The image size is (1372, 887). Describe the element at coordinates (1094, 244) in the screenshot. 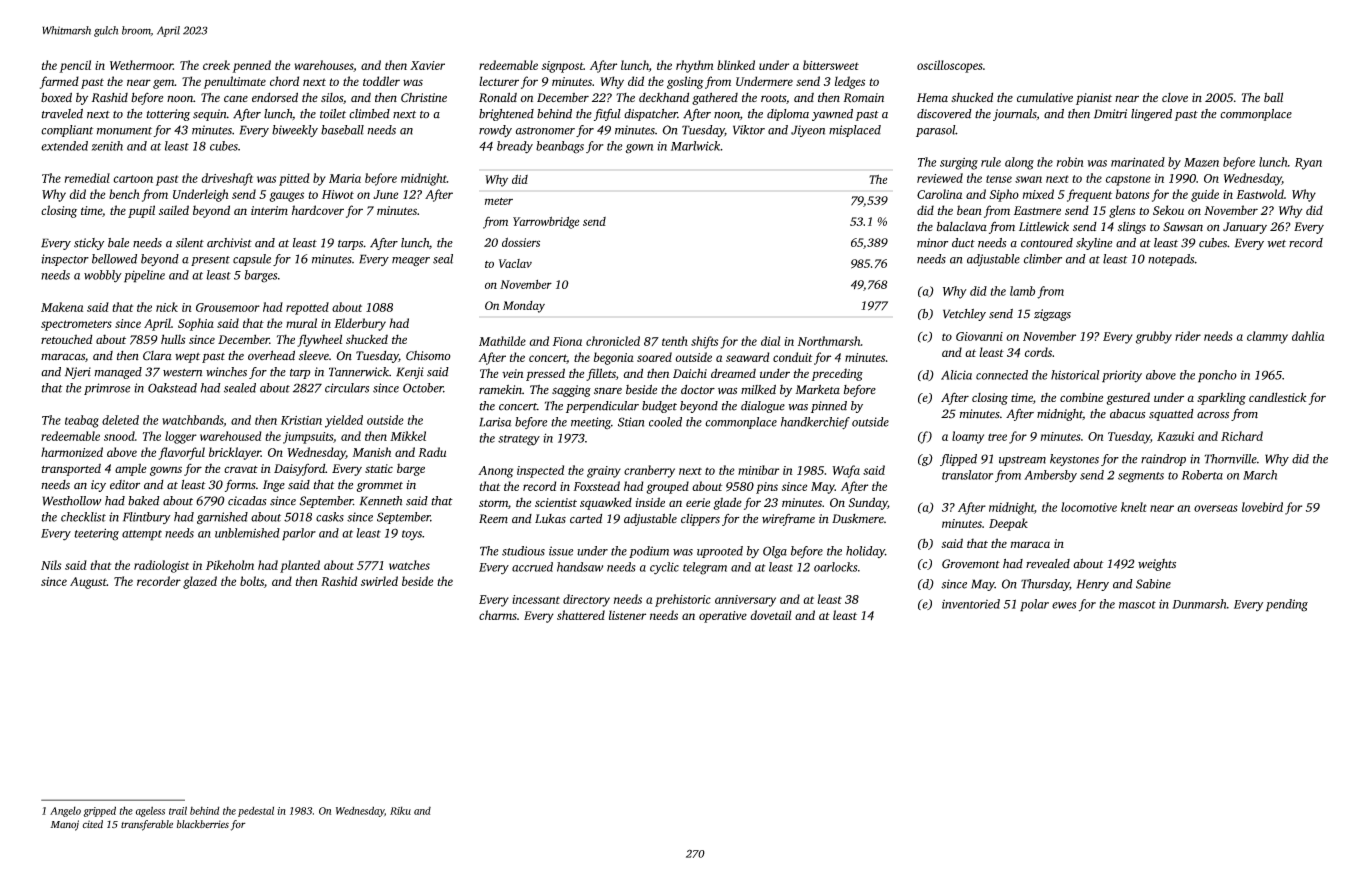

I see `skyline` at that location.
